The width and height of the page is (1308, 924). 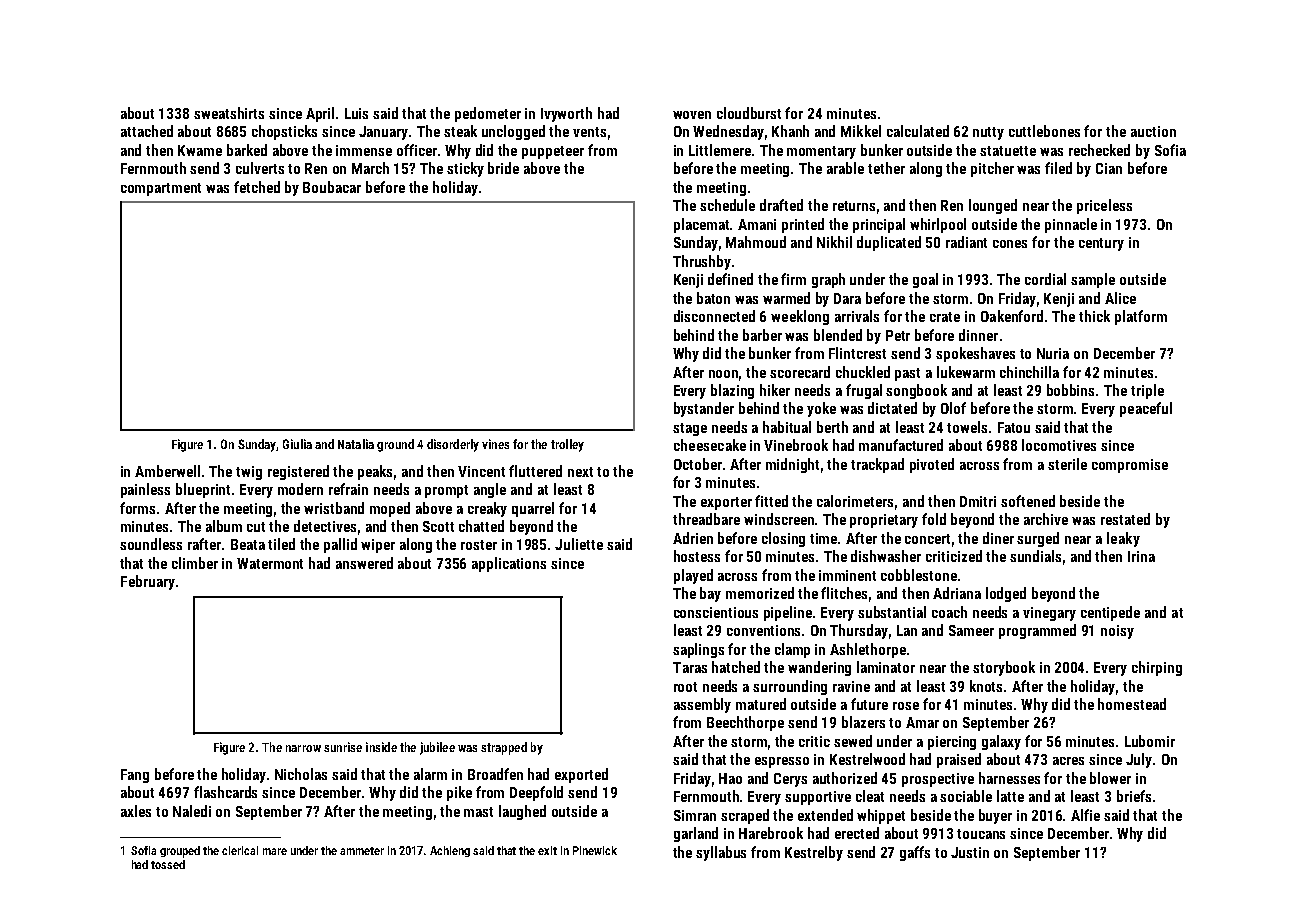 I want to click on trolley, so click(x=567, y=445).
